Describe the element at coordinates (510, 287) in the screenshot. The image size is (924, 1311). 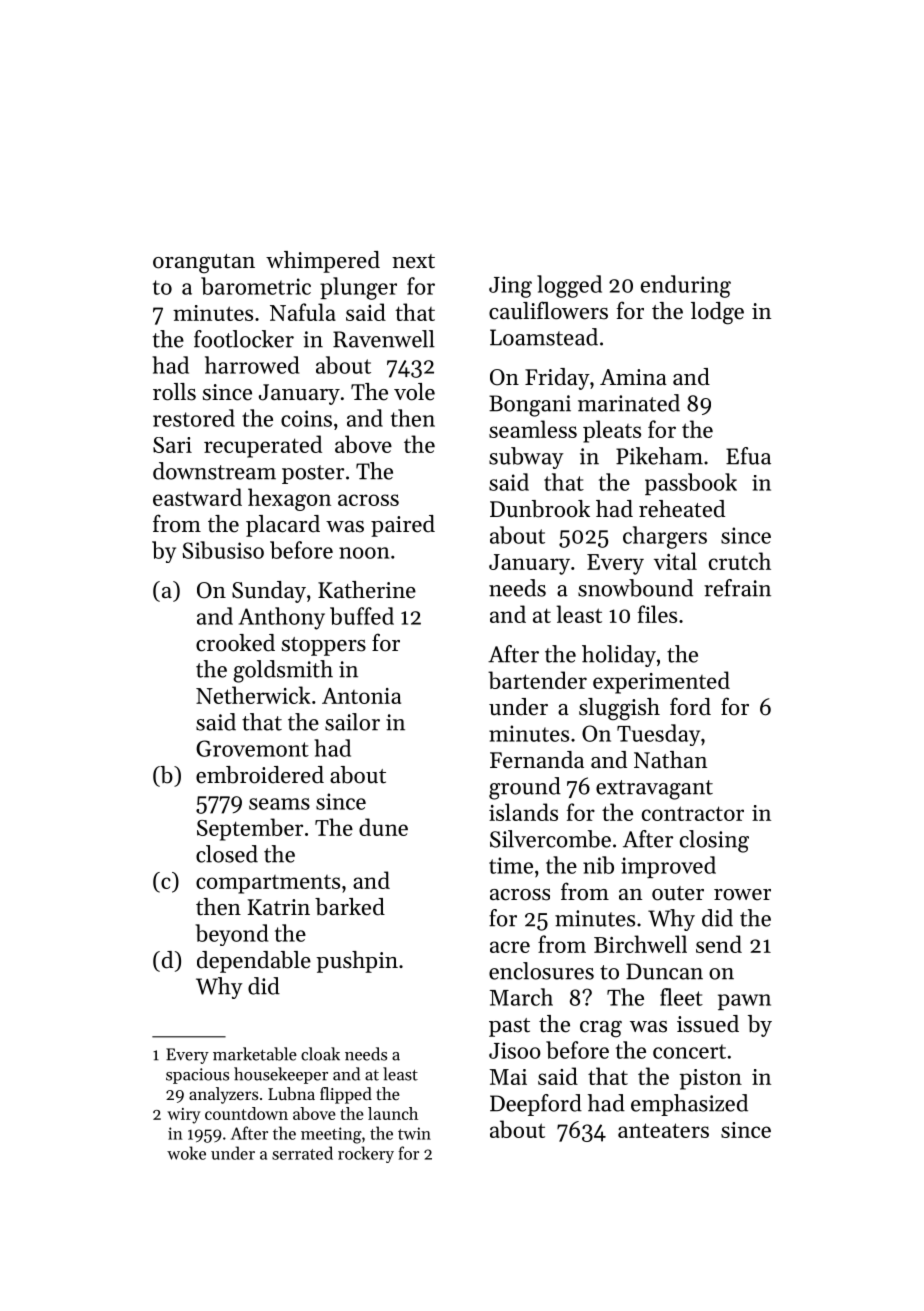
I see `Jing` at that location.
